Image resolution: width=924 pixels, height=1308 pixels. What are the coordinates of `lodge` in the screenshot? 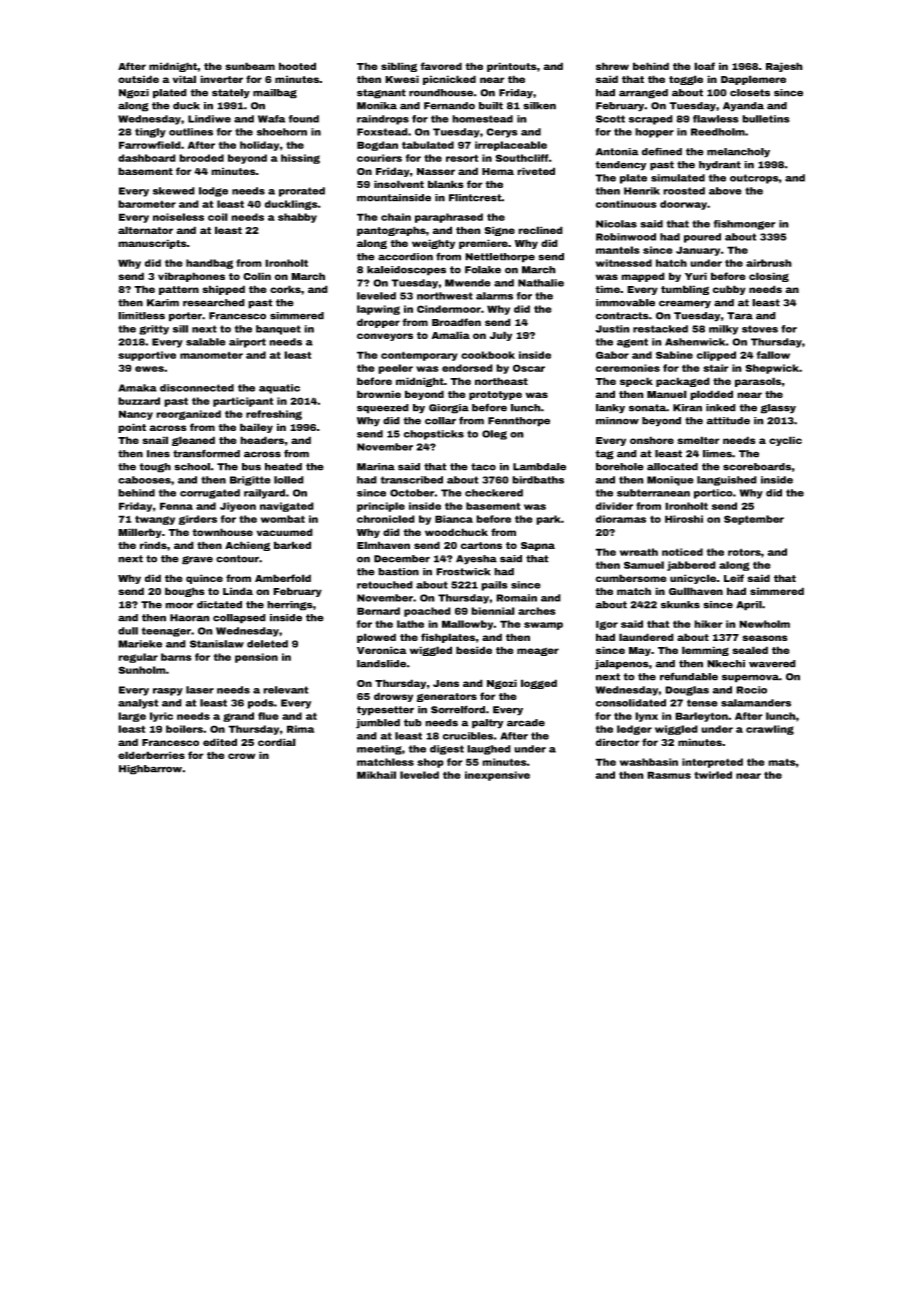 It's located at (213, 192).
